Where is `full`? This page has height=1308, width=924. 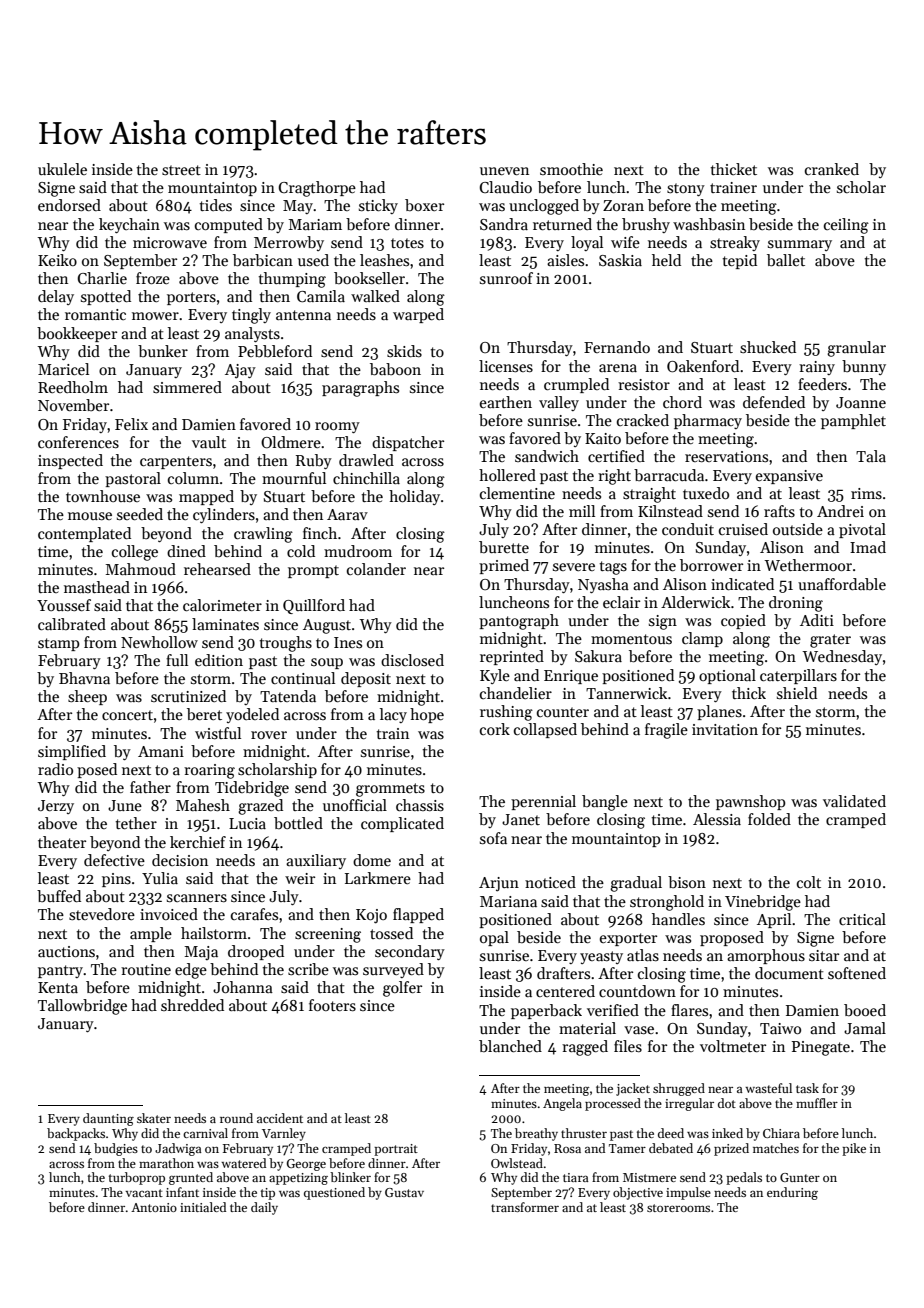 full is located at coordinates (177, 660).
